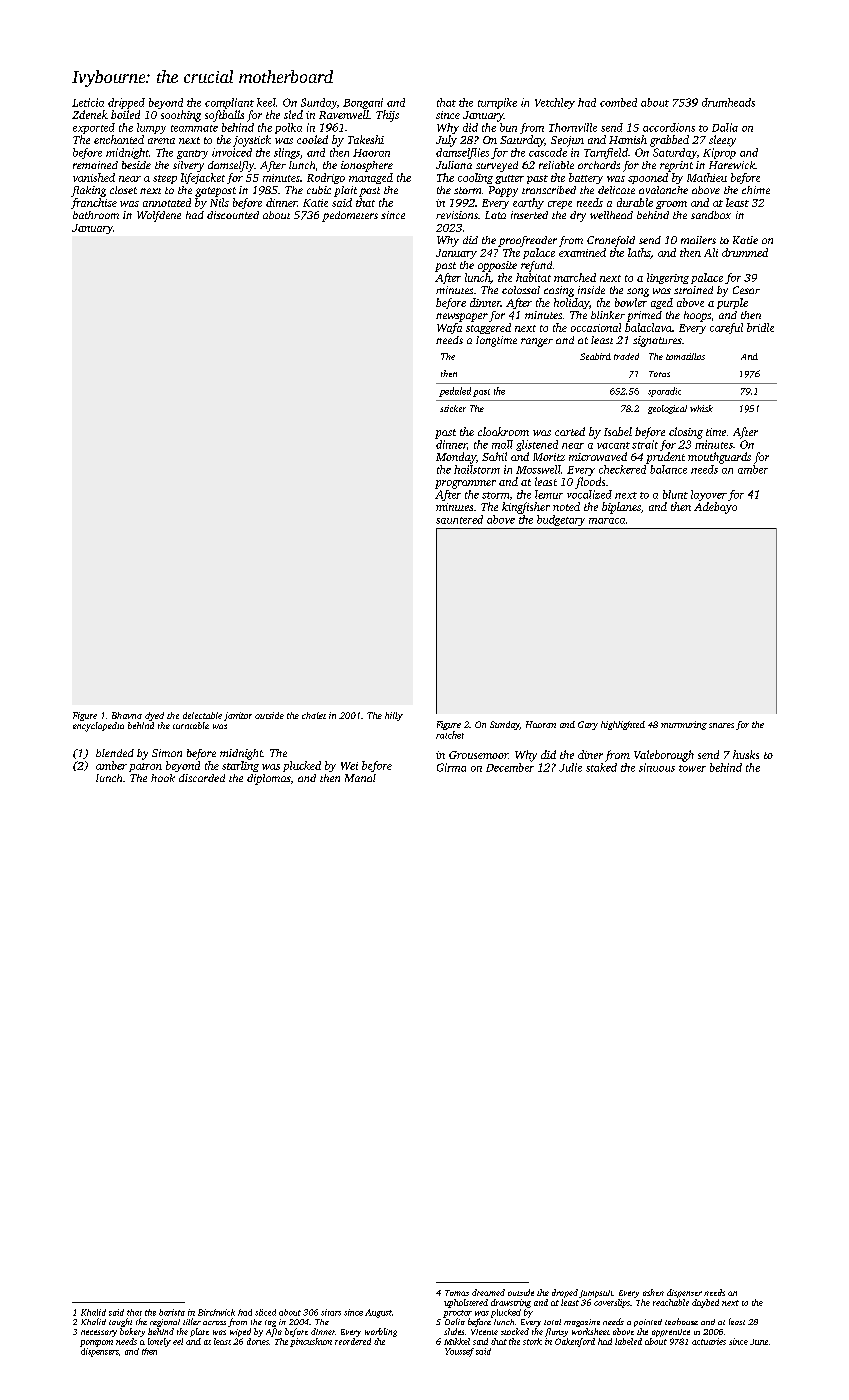 The width and height of the screenshot is (849, 1400). Describe the element at coordinates (715, 508) in the screenshot. I see `Adebayo` at that location.
